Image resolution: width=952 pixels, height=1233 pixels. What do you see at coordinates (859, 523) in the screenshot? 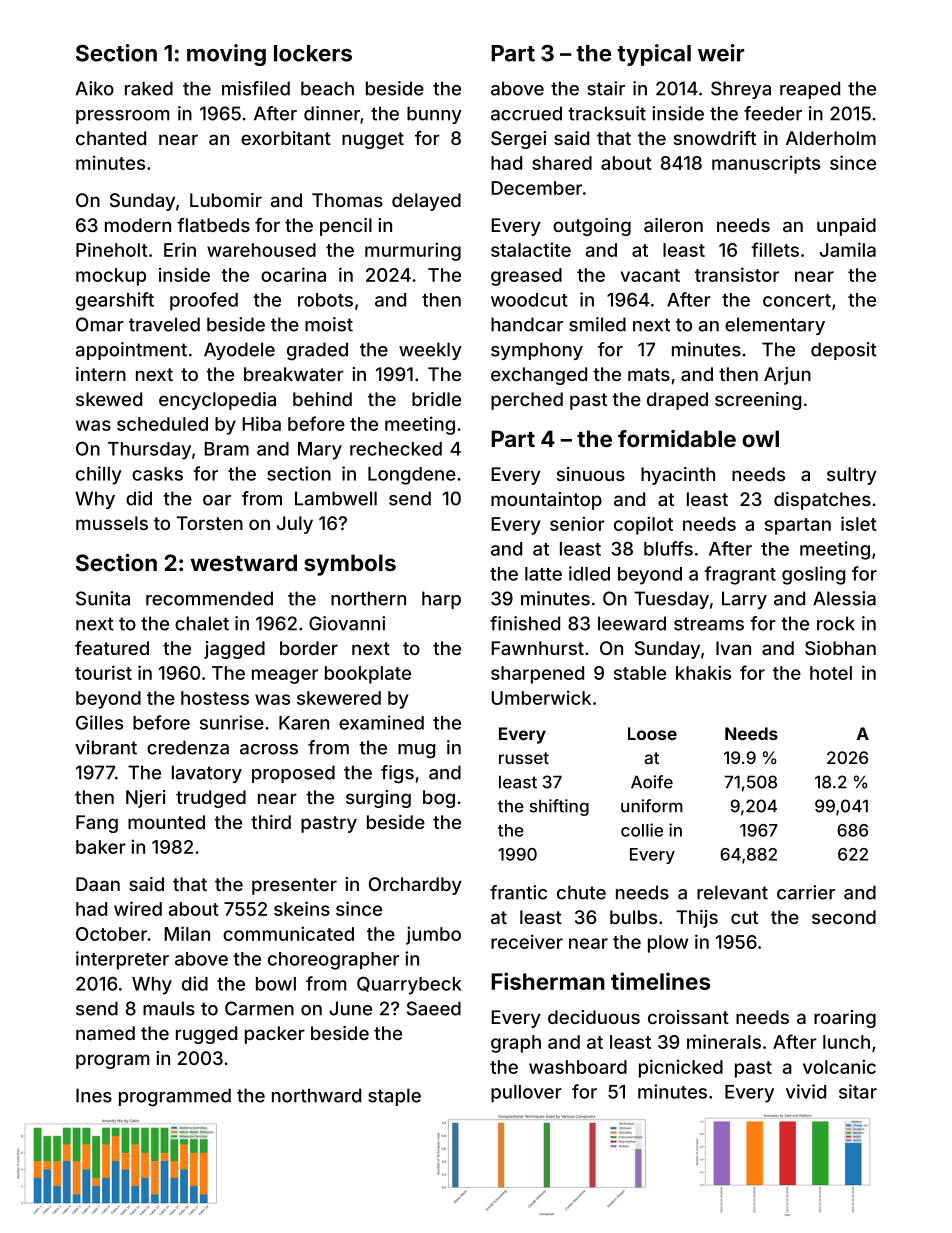
I see `islet` at bounding box center [859, 523].
